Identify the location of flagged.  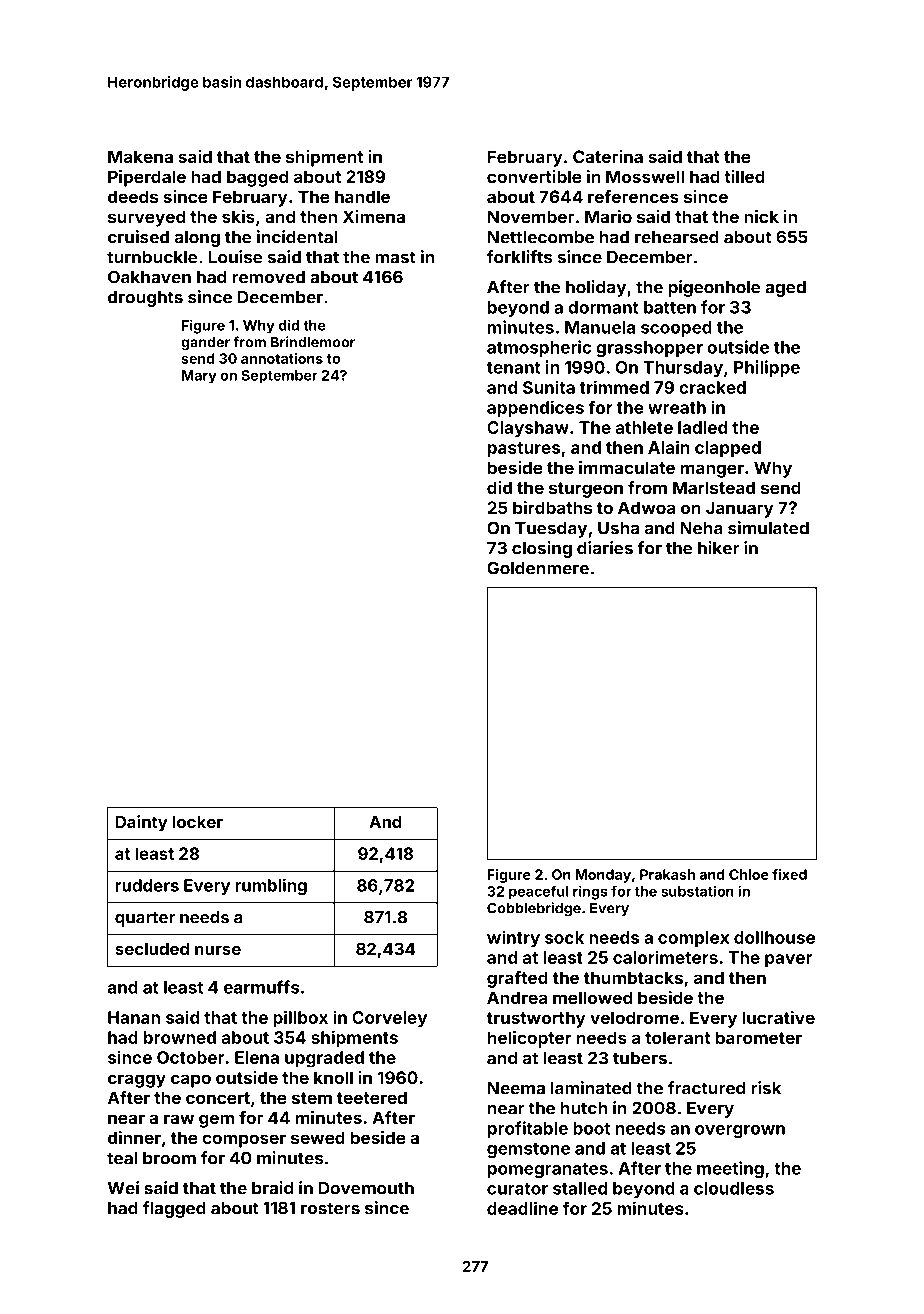
(174, 1209).
